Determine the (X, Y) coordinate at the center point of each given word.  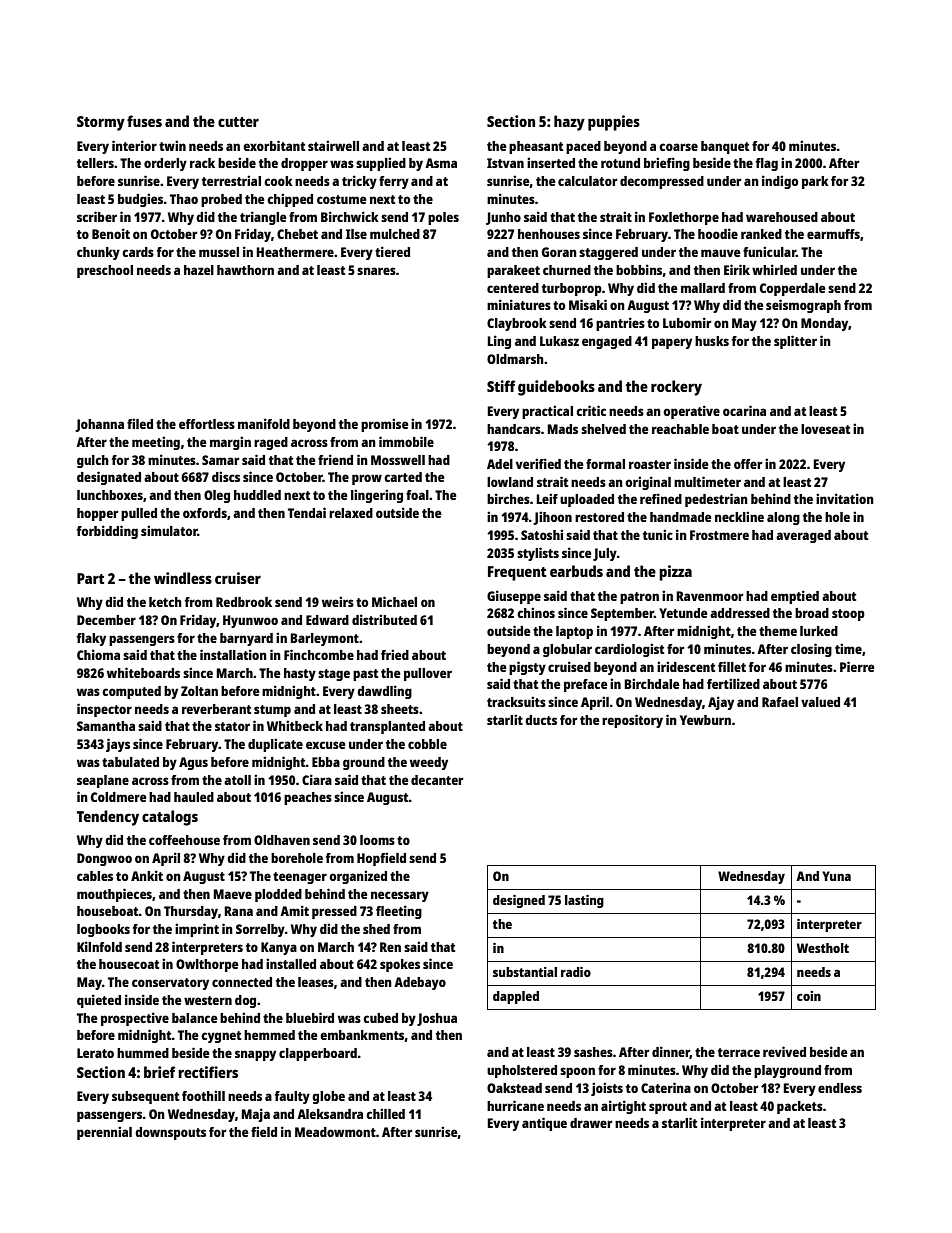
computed (131, 692)
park (815, 182)
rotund (620, 163)
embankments (362, 1035)
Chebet (297, 234)
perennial (104, 1133)
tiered (392, 251)
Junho (503, 218)
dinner (671, 1052)
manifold (264, 423)
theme (778, 631)
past (365, 675)
